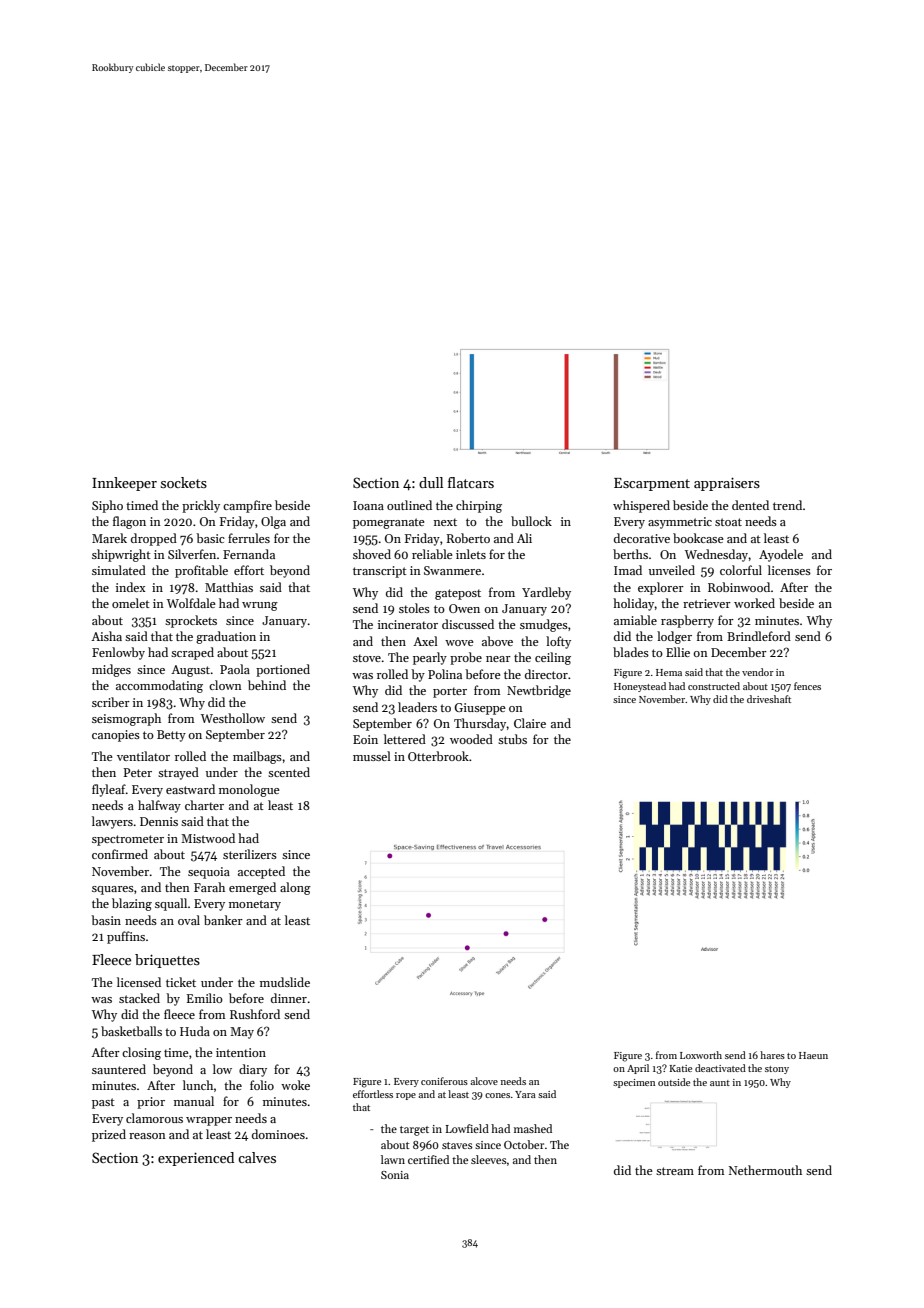  I want to click on ceiling, so click(553, 658).
